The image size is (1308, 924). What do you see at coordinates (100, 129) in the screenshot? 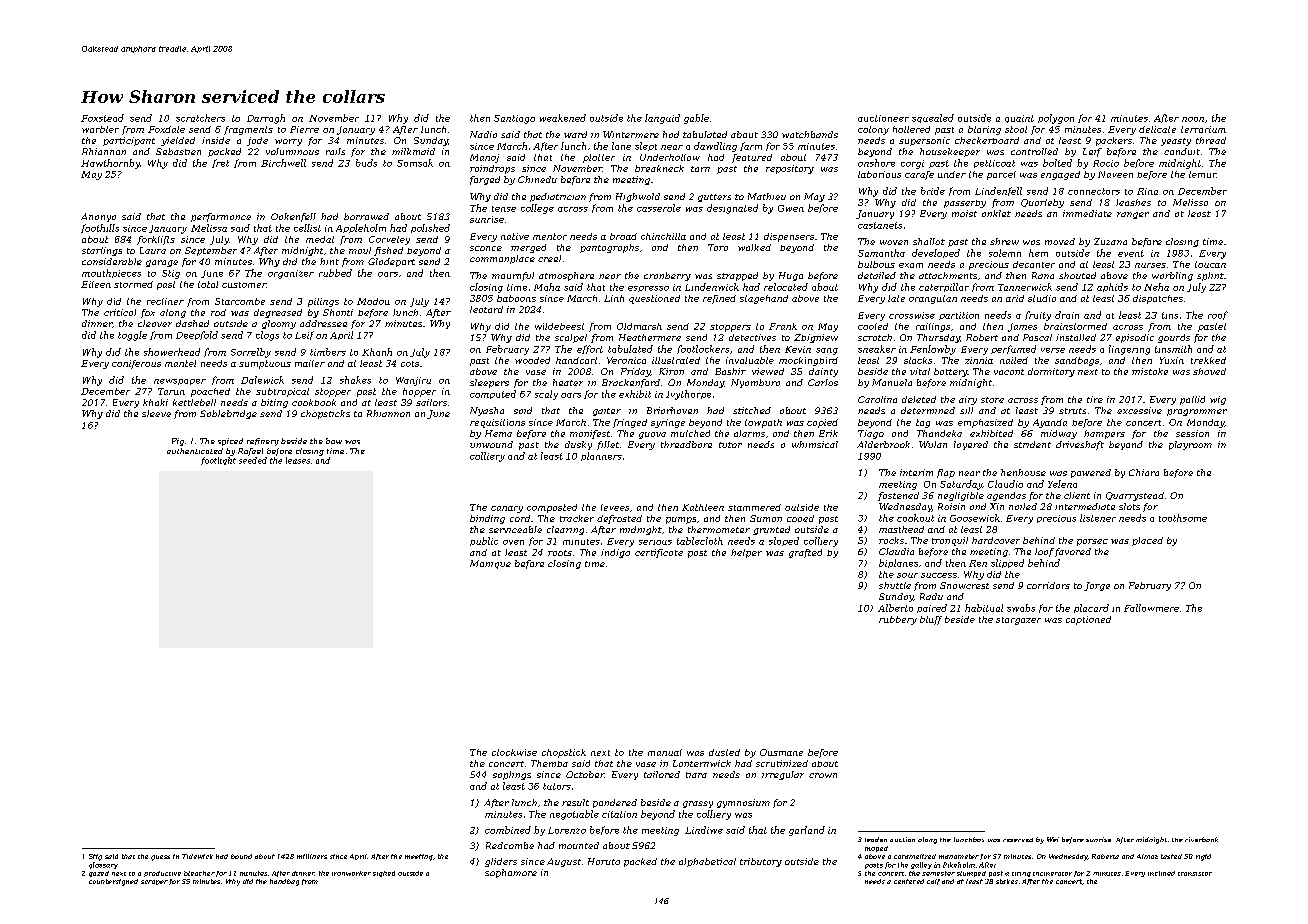
I see `warbler` at bounding box center [100, 129].
